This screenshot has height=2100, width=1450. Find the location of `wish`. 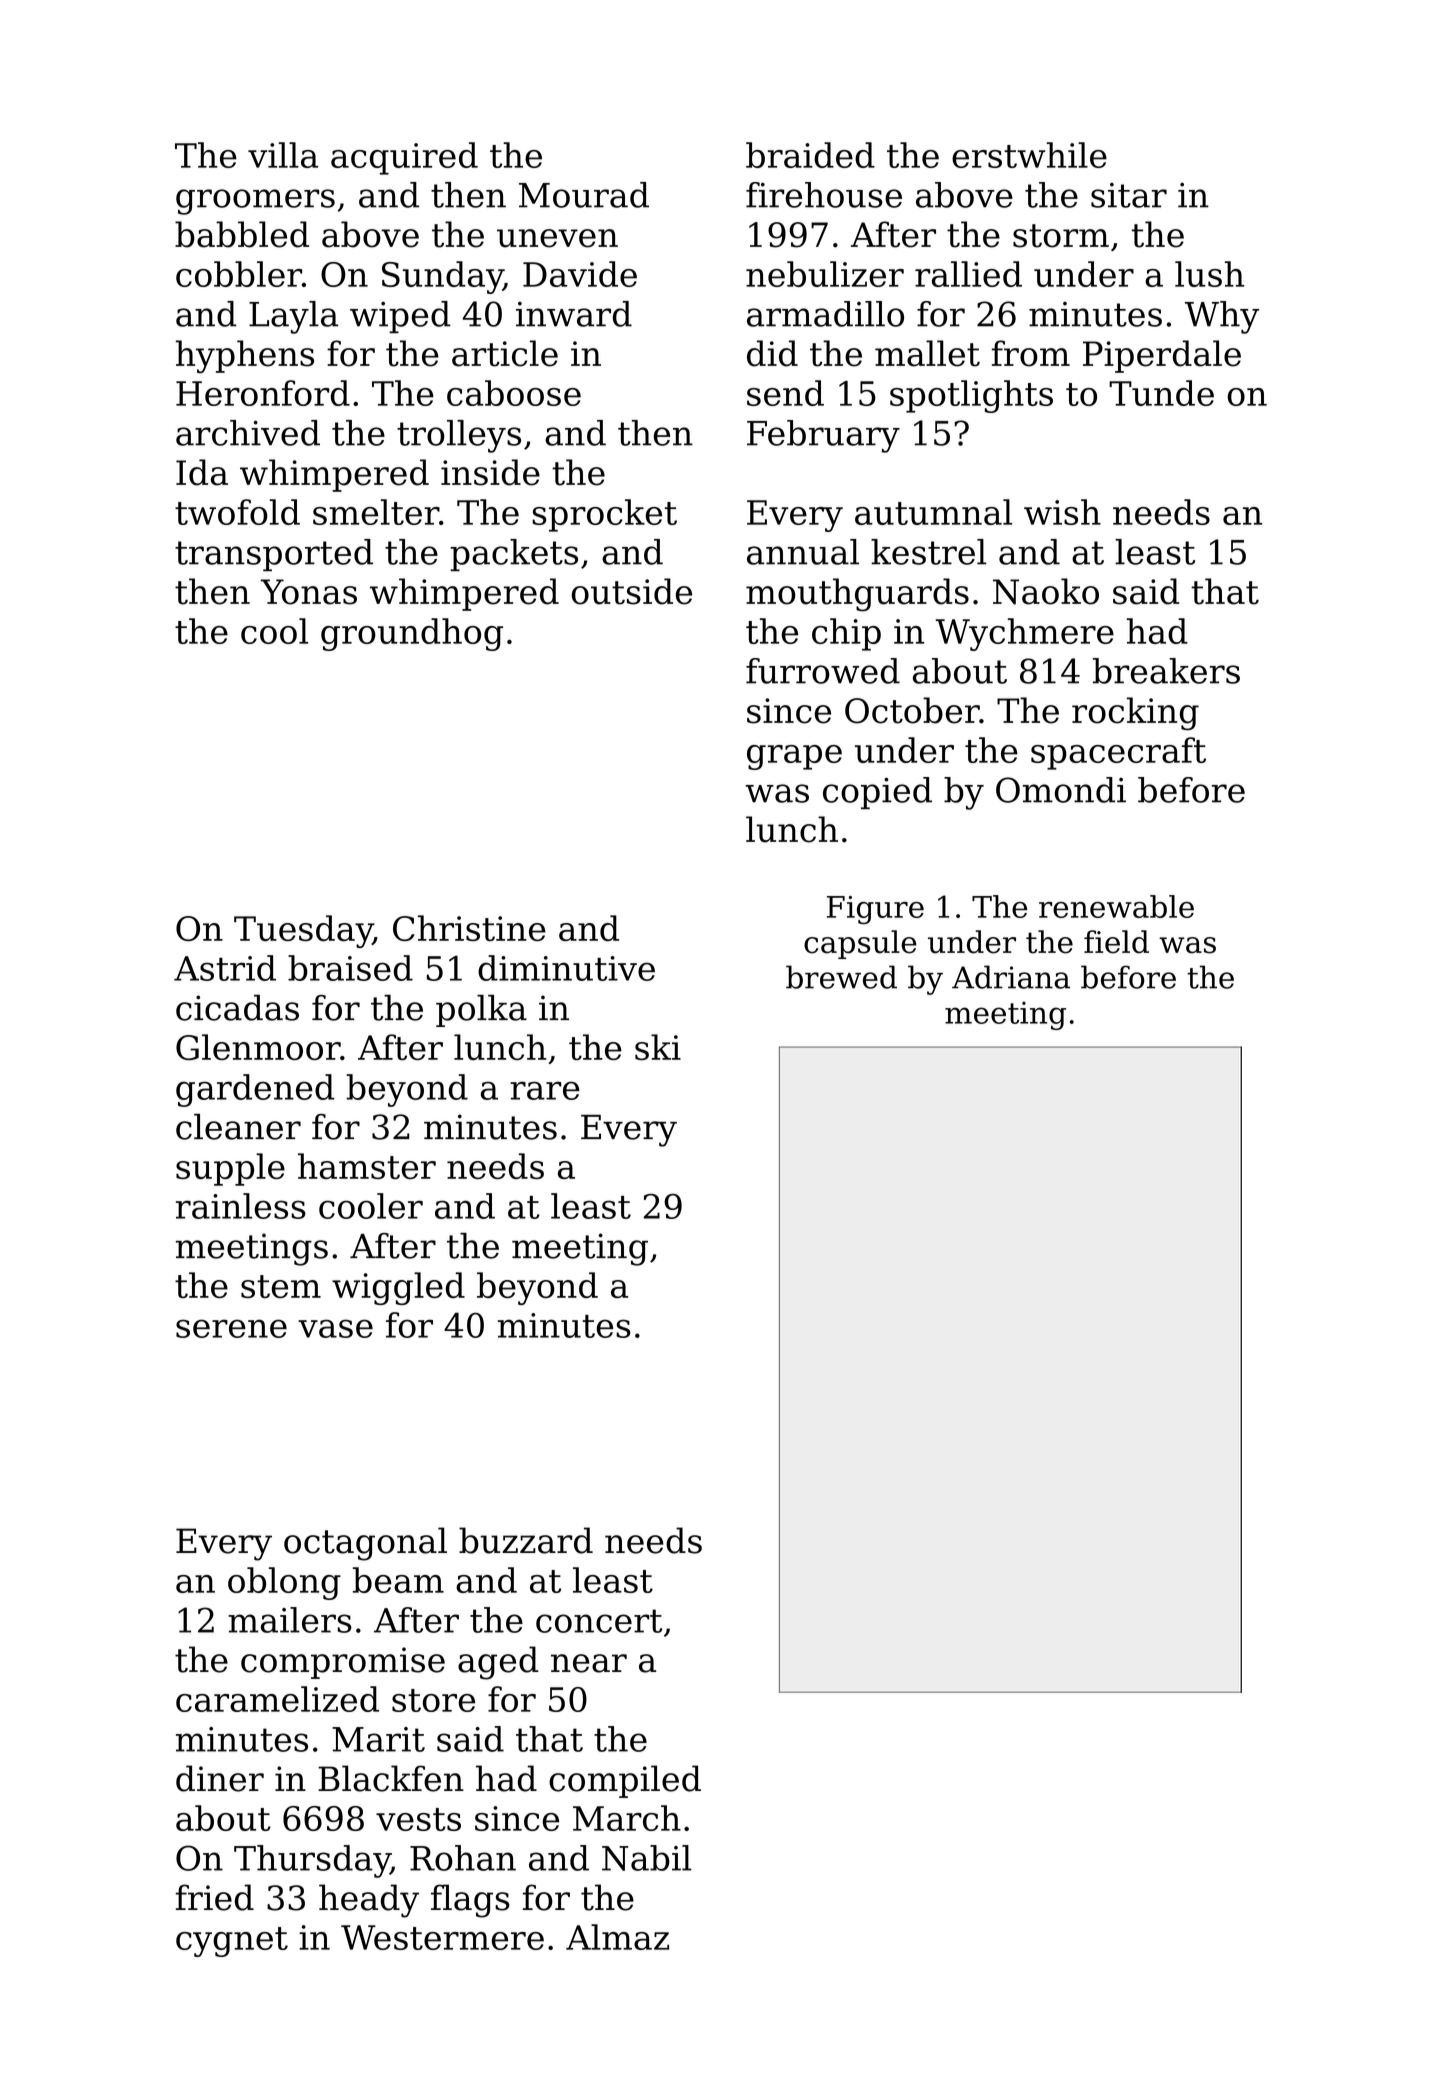

wish is located at coordinates (1062, 512).
